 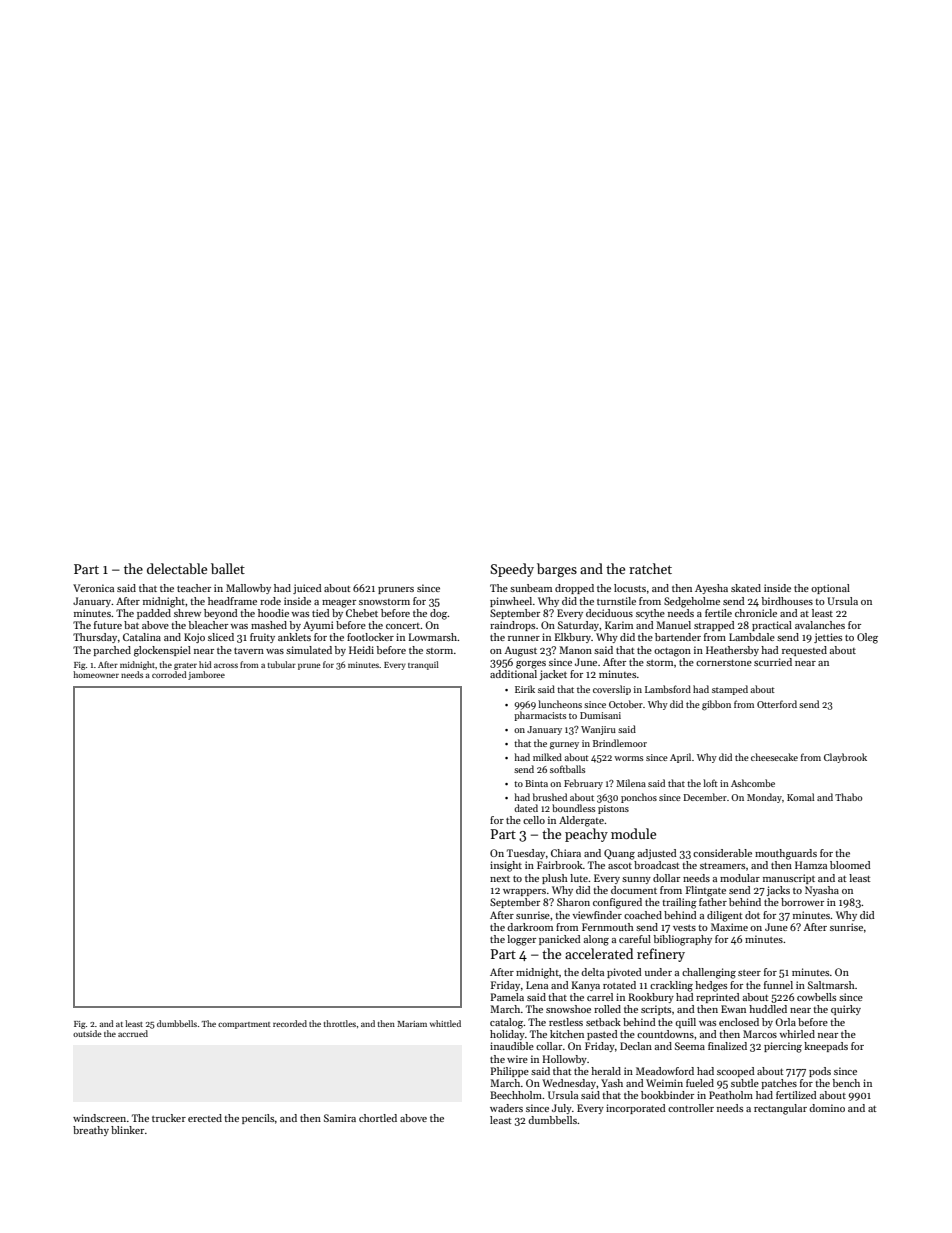 I want to click on headframe, so click(x=232, y=601).
